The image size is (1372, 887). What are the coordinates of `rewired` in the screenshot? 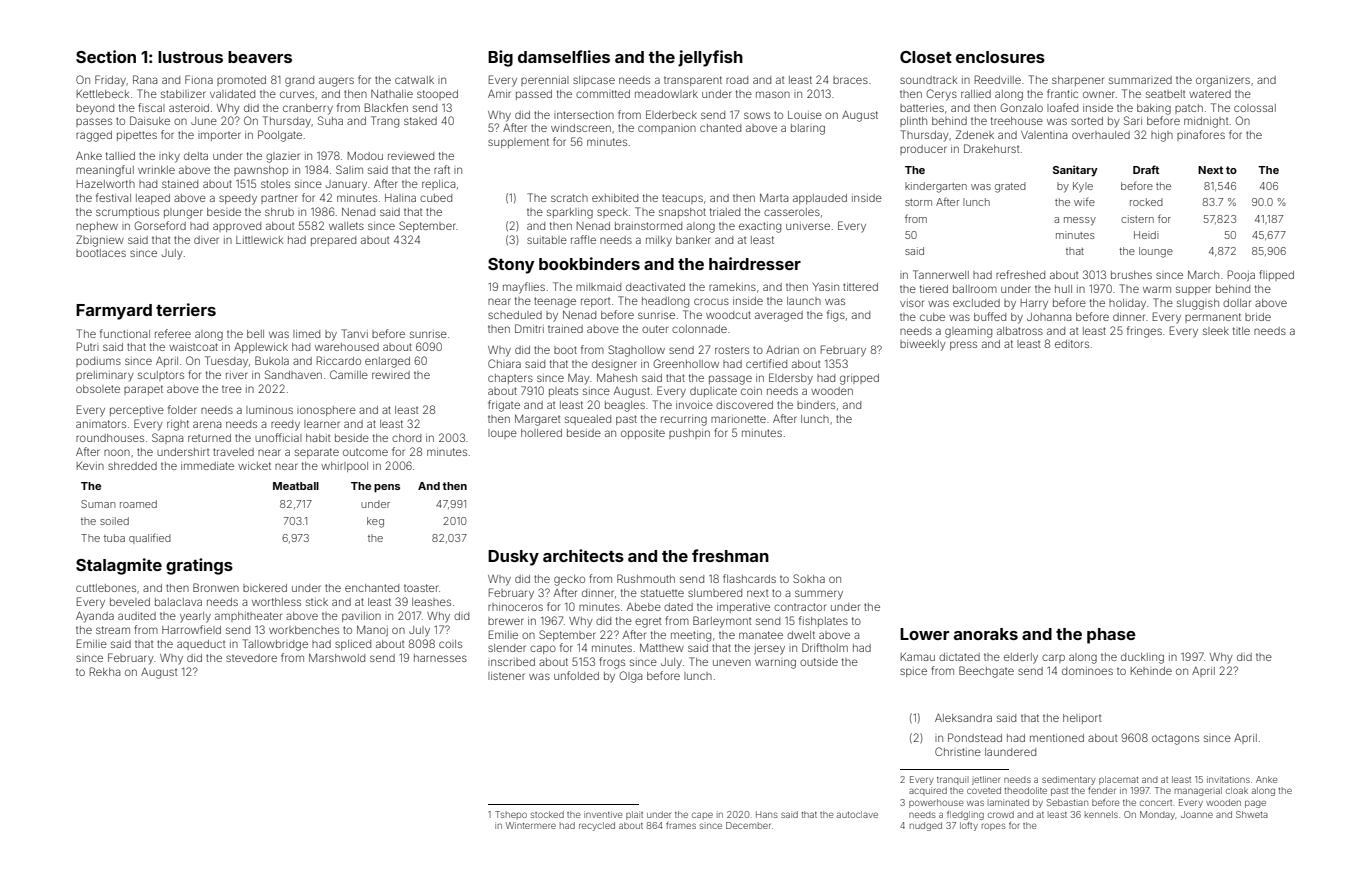 It's located at (391, 375).
